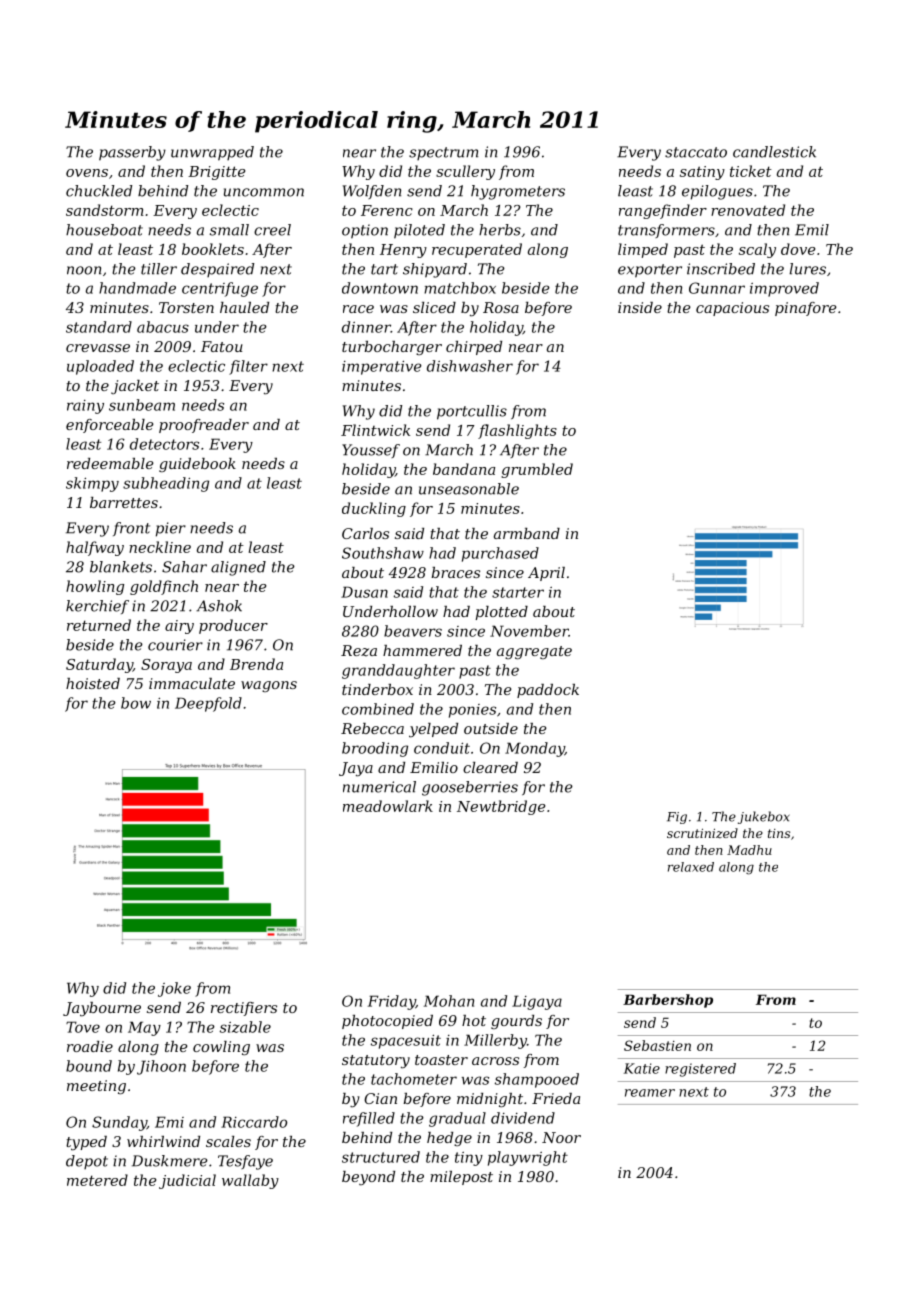 The width and height of the screenshot is (924, 1308). Describe the element at coordinates (461, 1178) in the screenshot. I see `milepost` at that location.
